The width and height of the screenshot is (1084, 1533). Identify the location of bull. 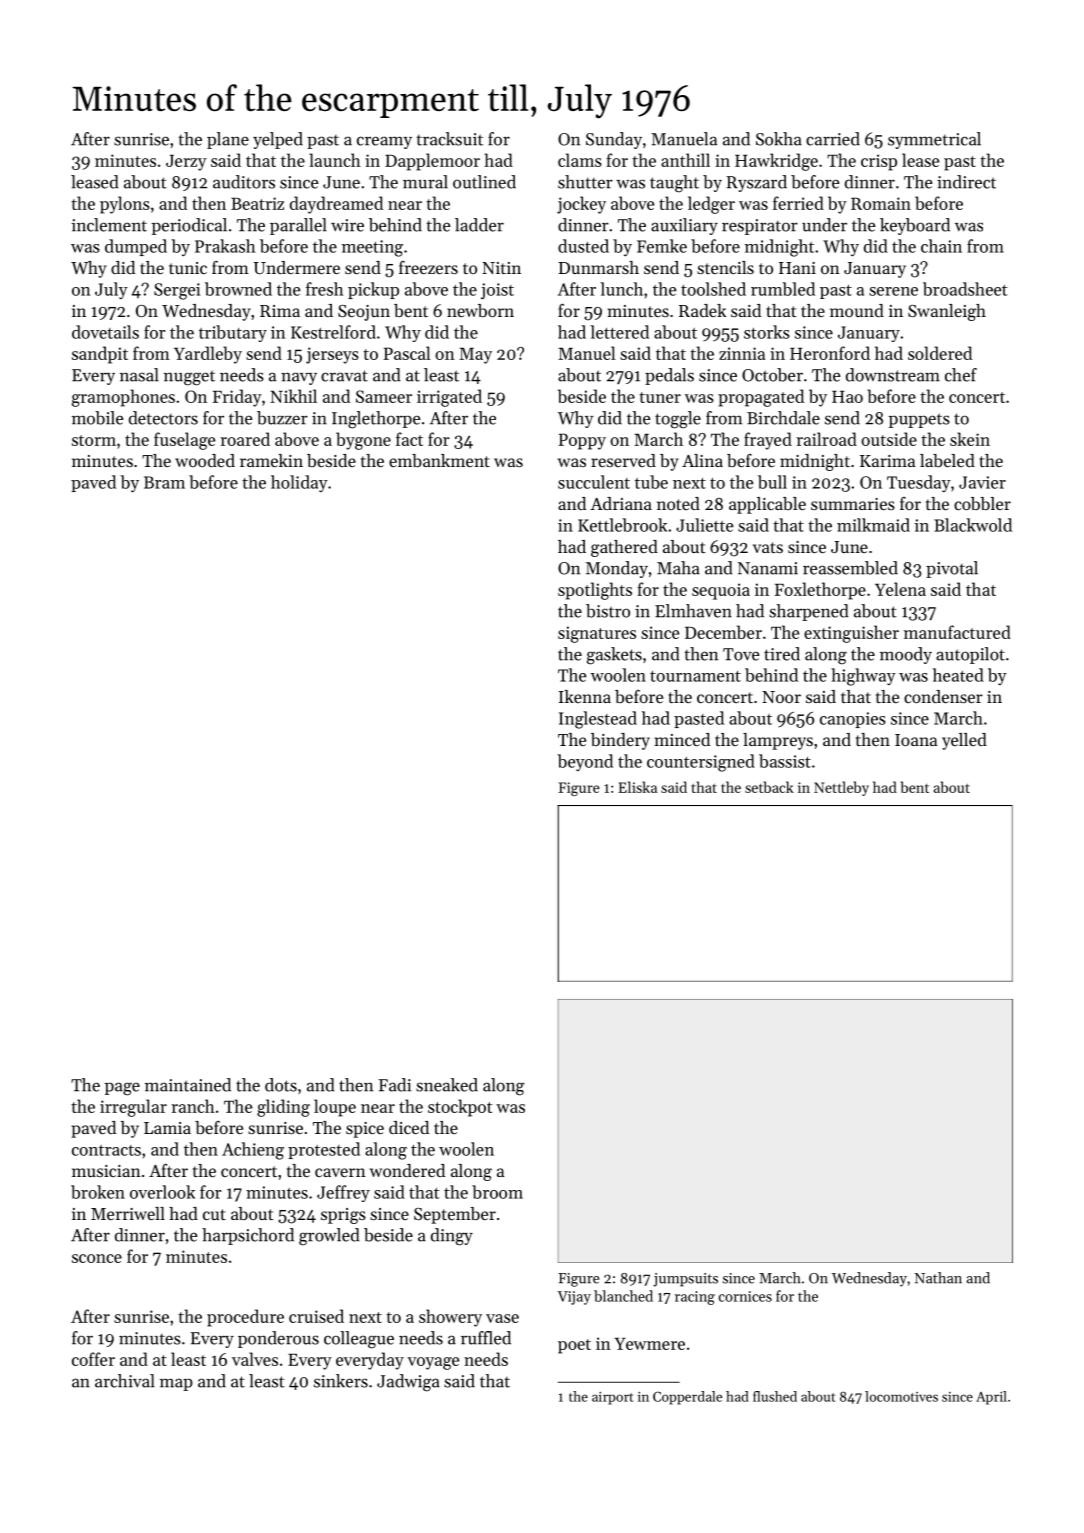
(772, 482).
